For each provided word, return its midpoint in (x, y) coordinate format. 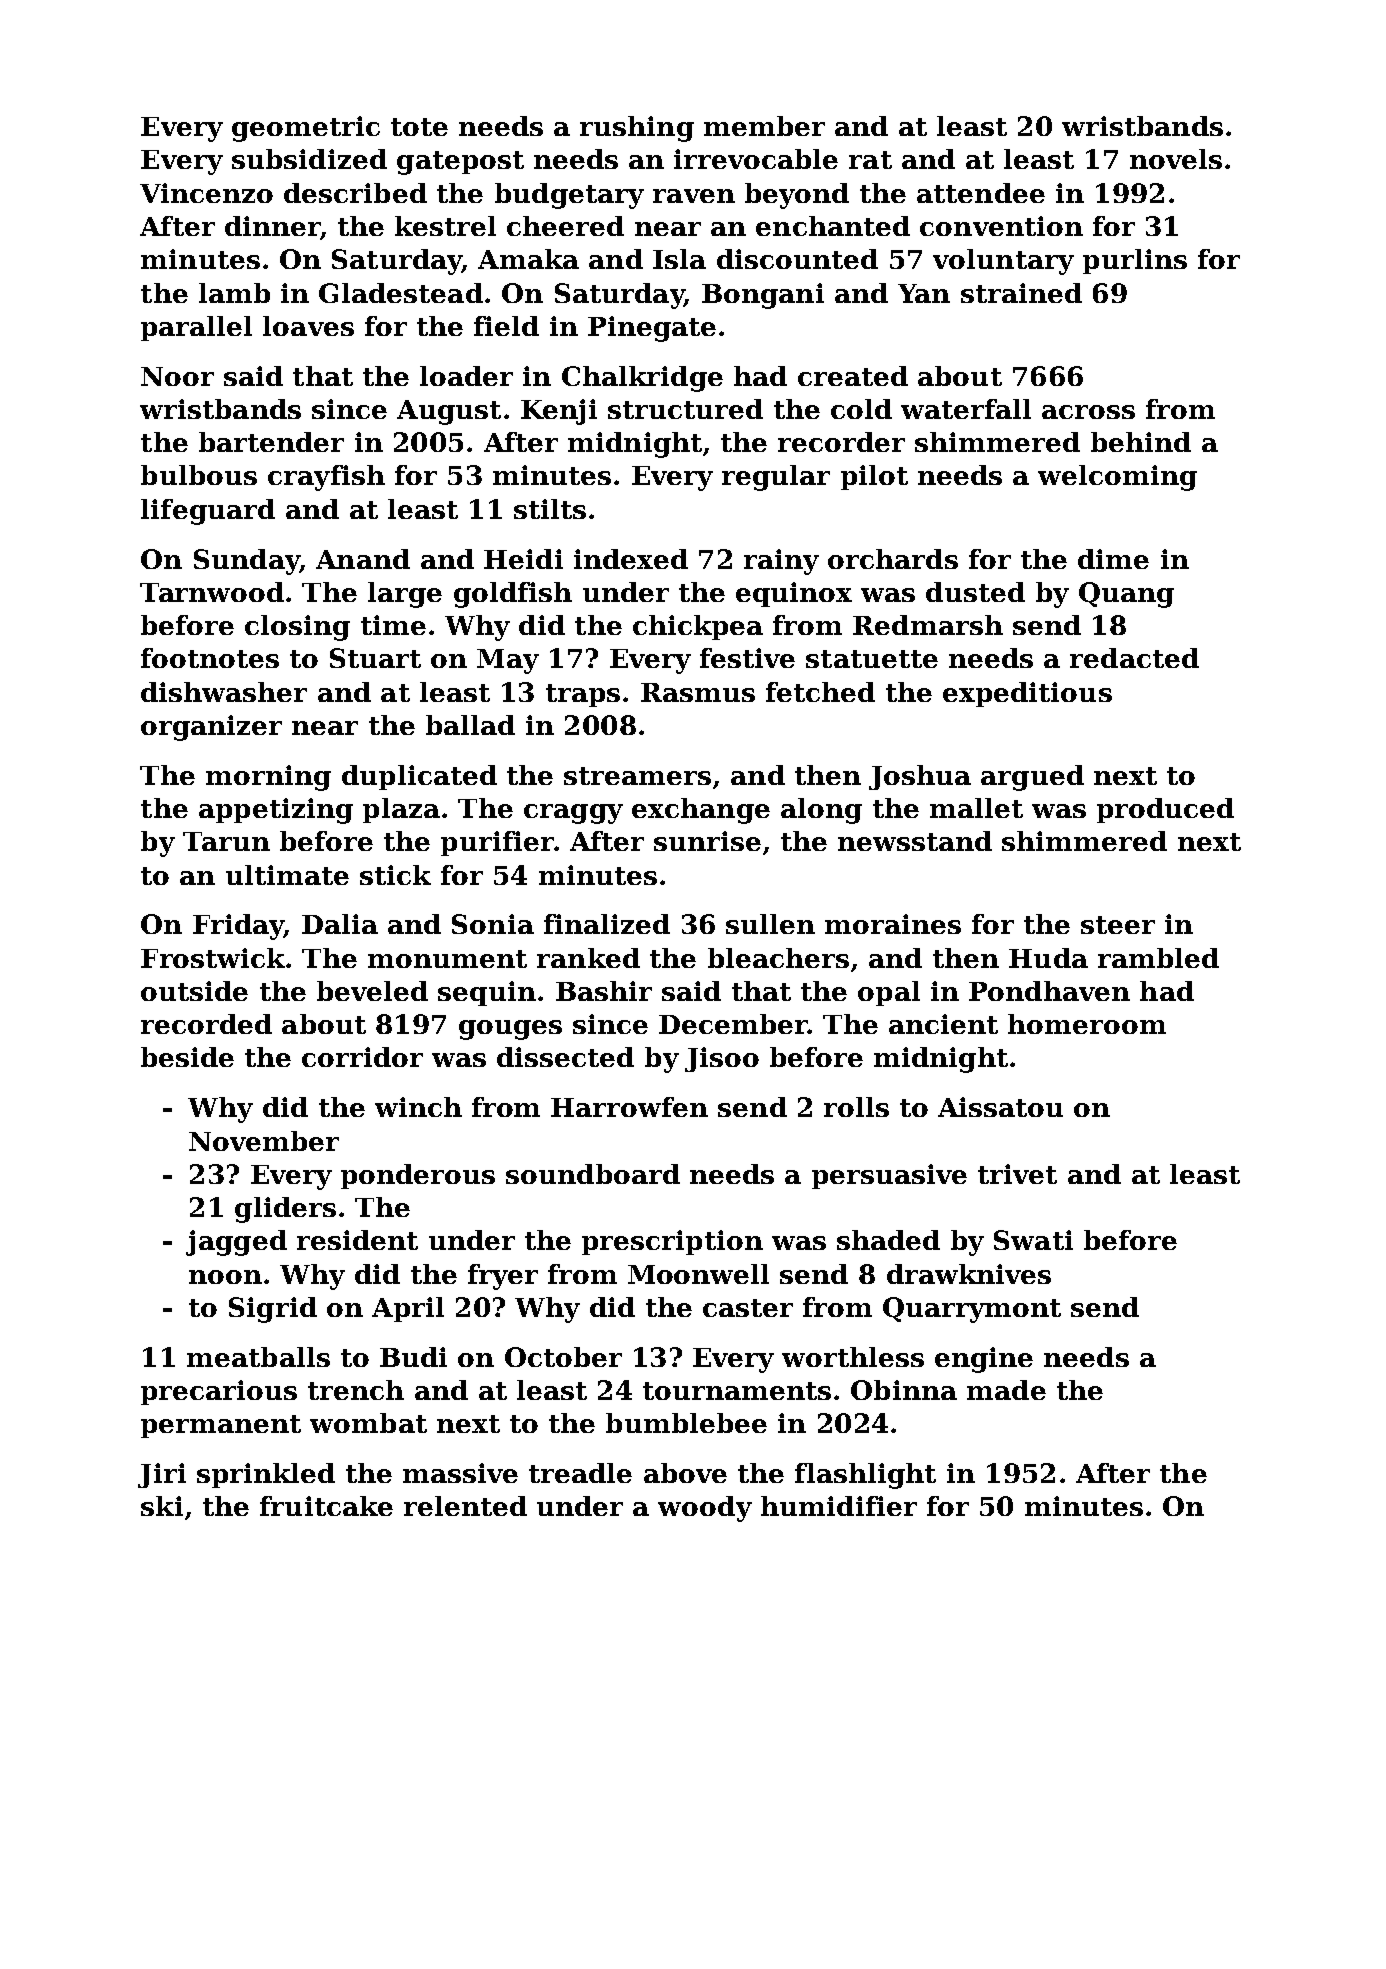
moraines (893, 924)
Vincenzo (206, 193)
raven (694, 196)
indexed (631, 559)
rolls (856, 1107)
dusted (975, 592)
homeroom (1087, 1024)
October (563, 1357)
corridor (362, 1057)
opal (889, 993)
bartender (271, 442)
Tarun (226, 841)
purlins (1135, 261)
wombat (368, 1423)
